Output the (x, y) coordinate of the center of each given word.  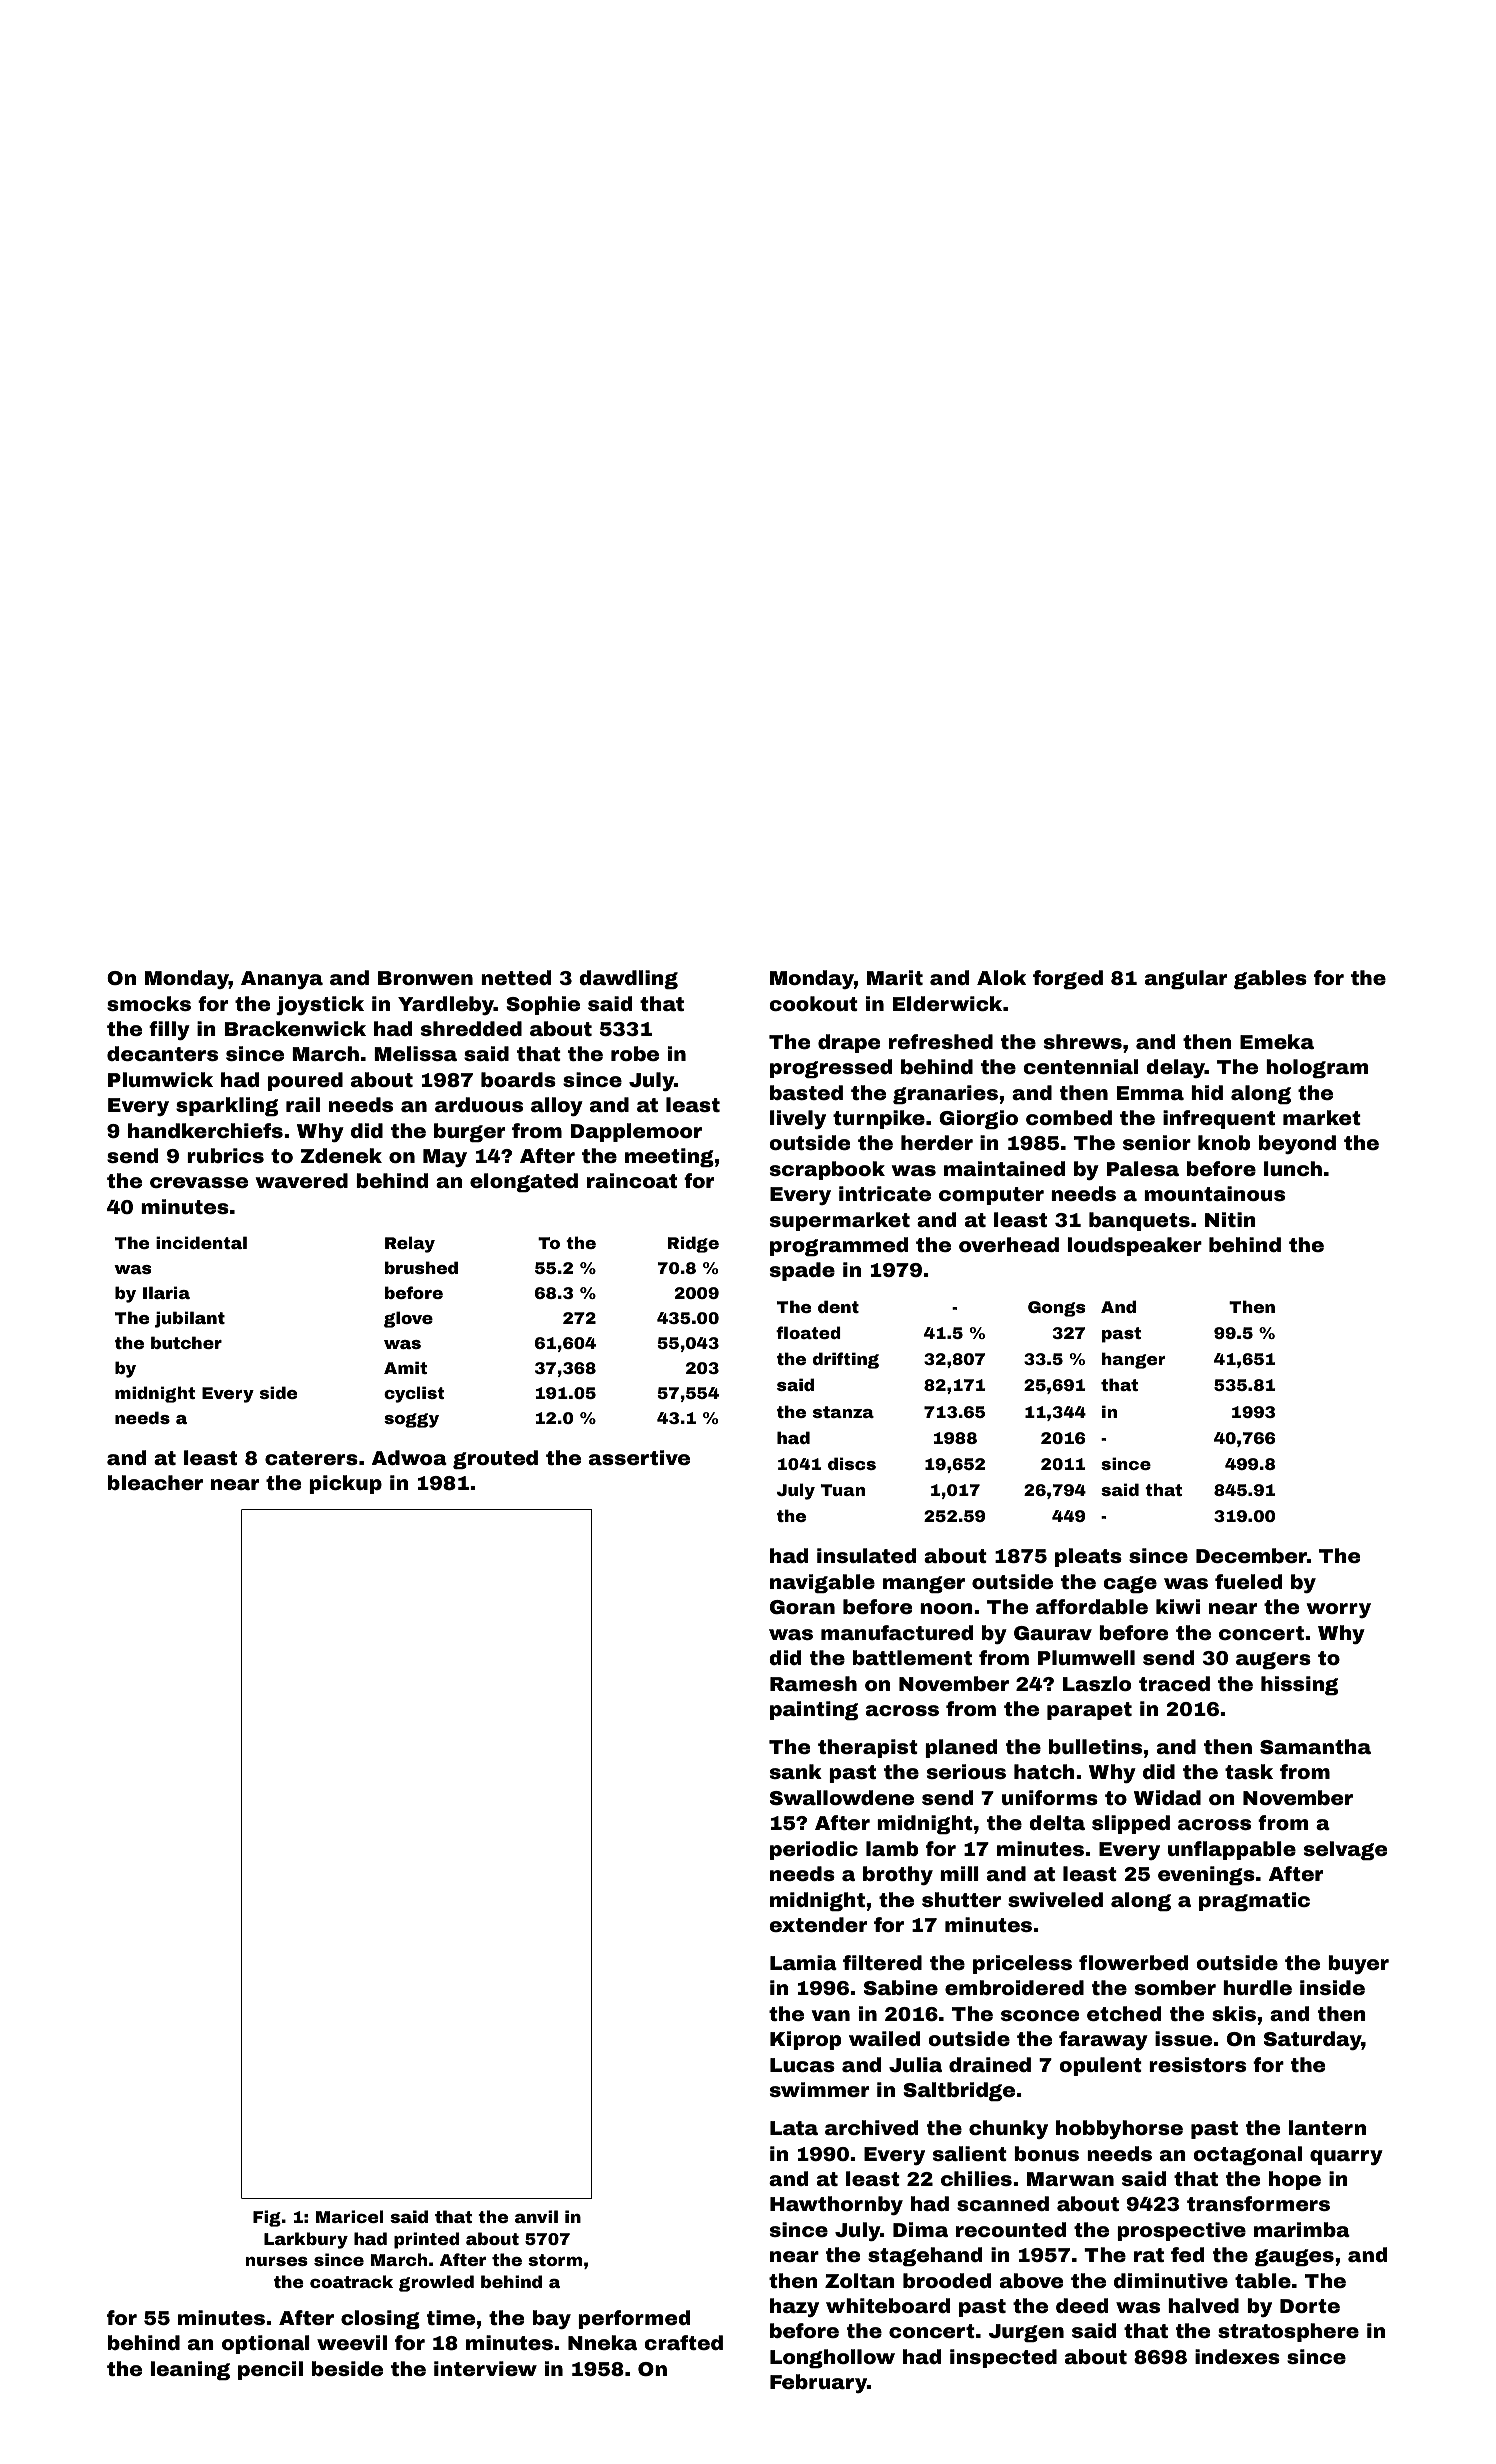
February (818, 2383)
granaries (945, 1094)
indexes (1237, 2356)
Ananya (282, 980)
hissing (1299, 1685)
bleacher (155, 1482)
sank (796, 1771)
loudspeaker (1134, 1246)
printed (426, 2240)
